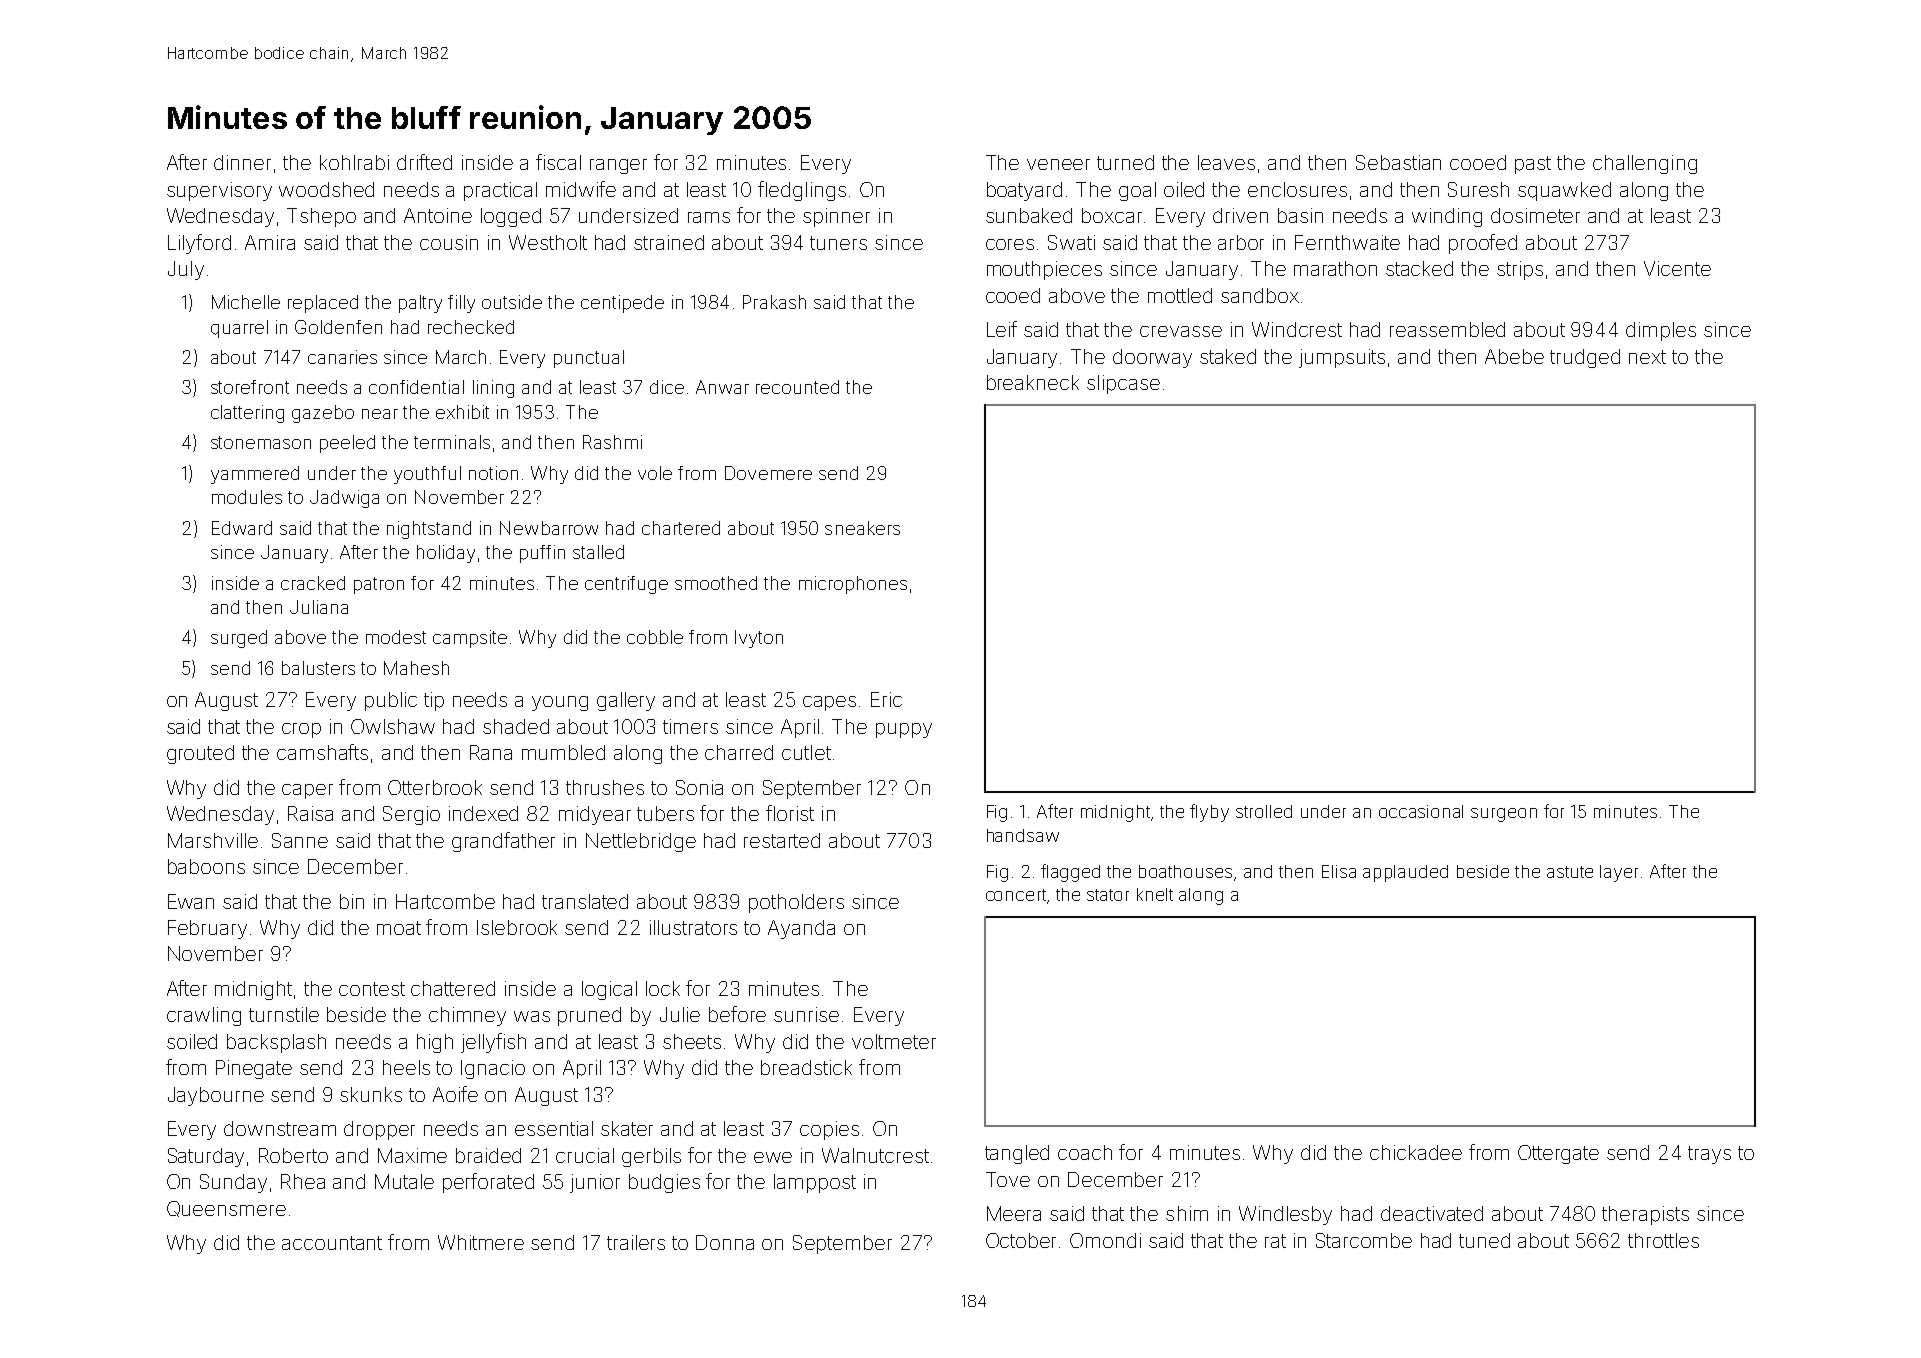 Image resolution: width=1921 pixels, height=1358 pixels. I want to click on jumpsuits, so click(1342, 358).
